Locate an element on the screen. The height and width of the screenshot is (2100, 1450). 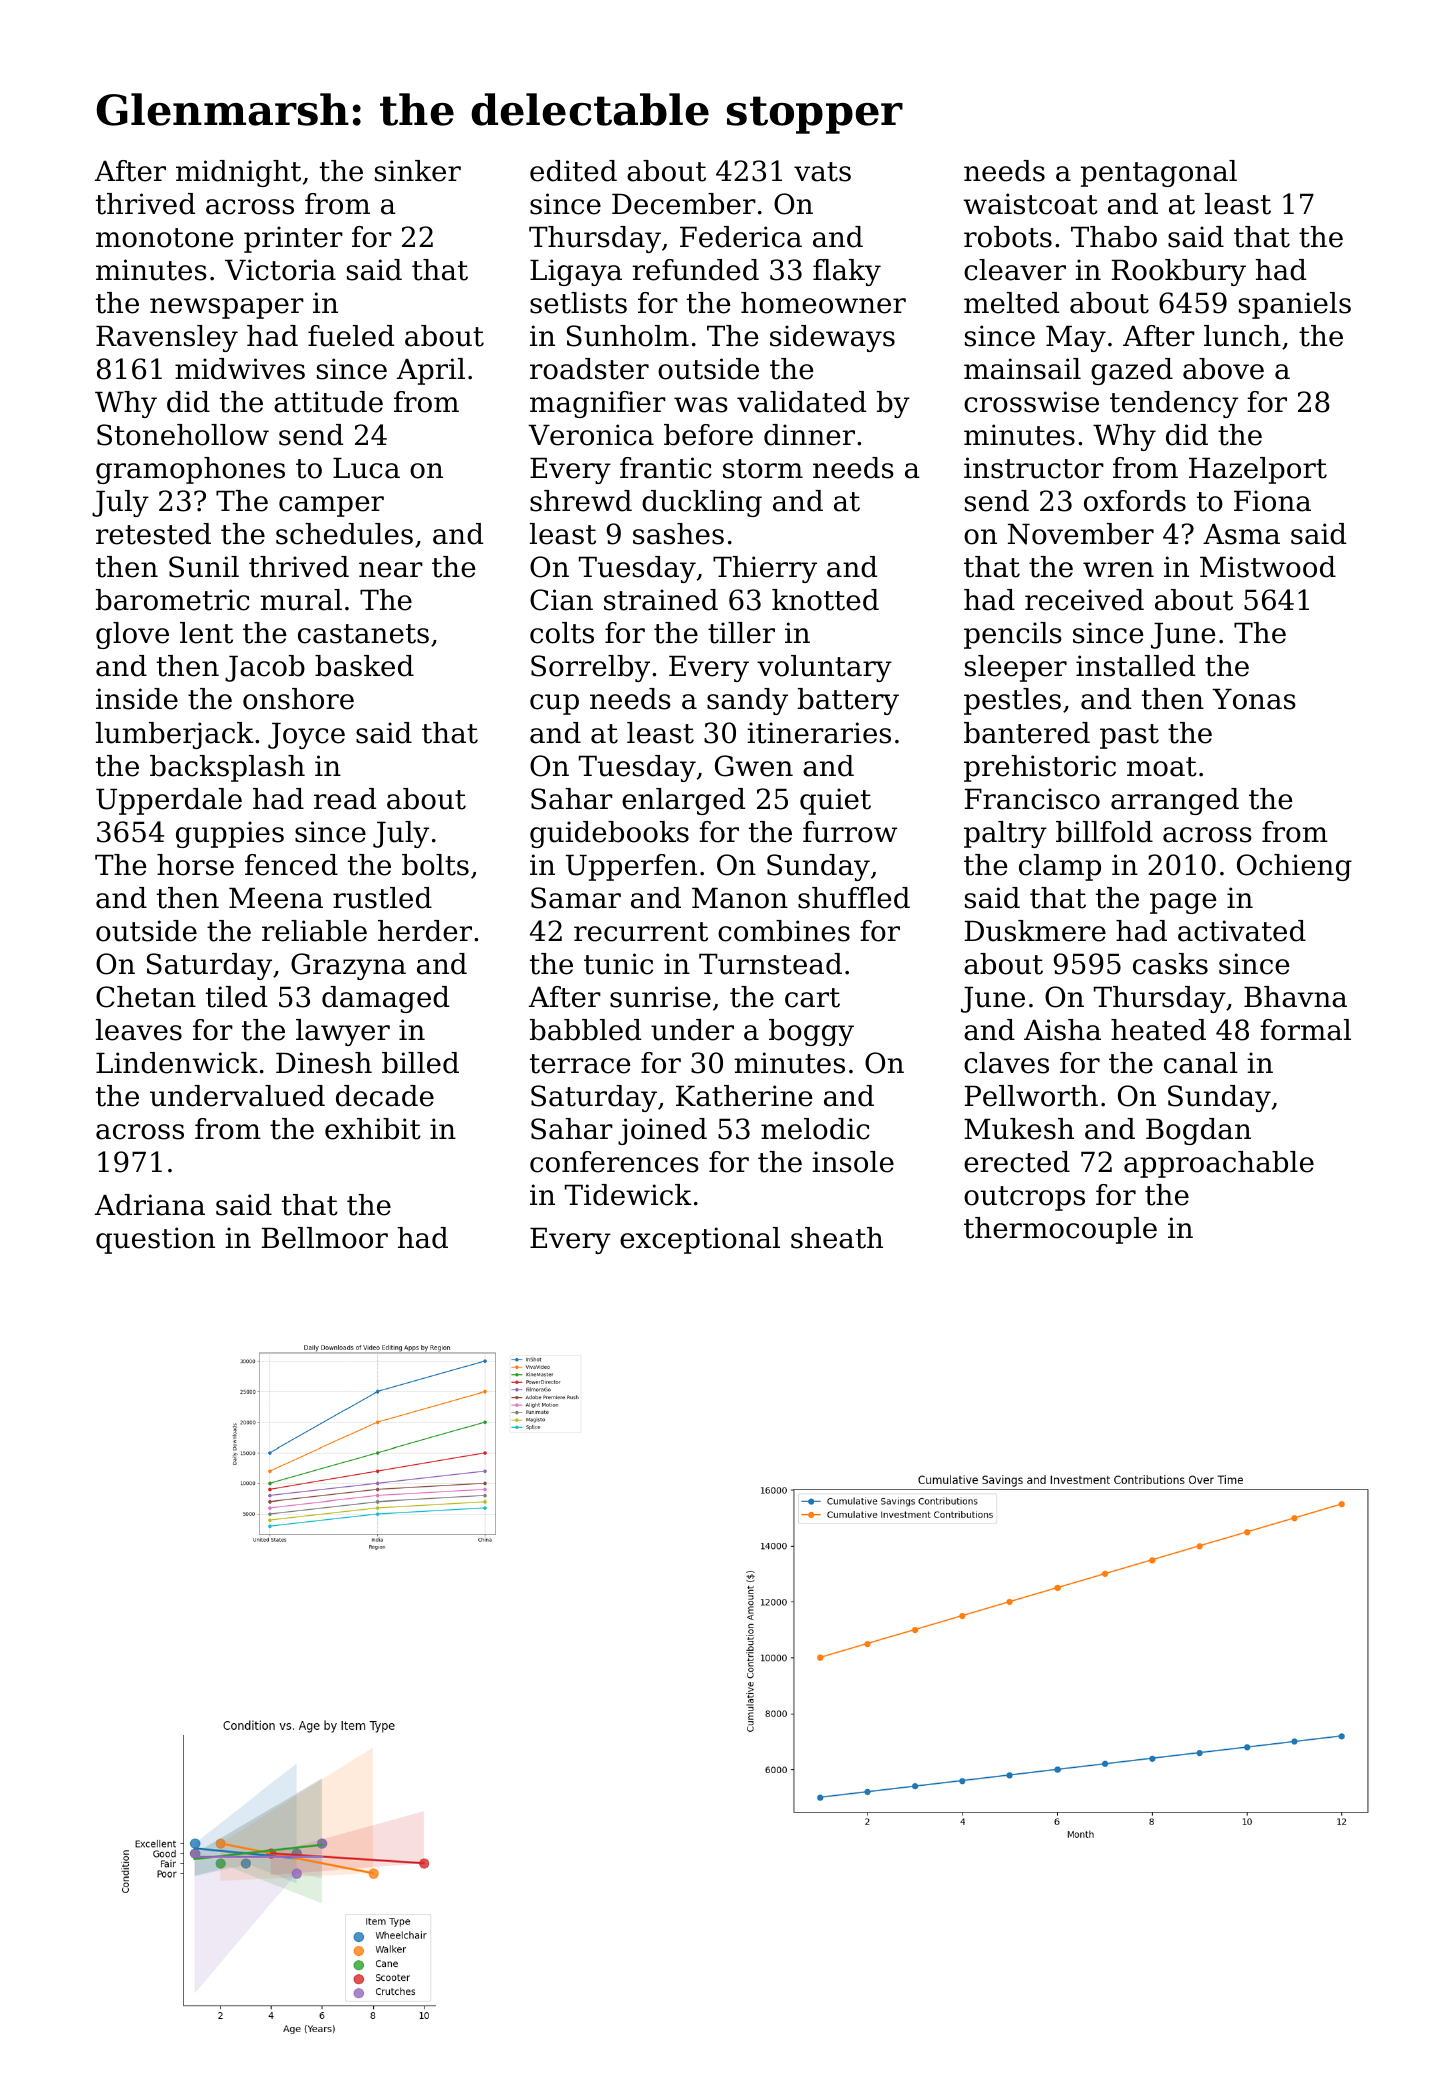
Stonehollow is located at coordinates (183, 435).
